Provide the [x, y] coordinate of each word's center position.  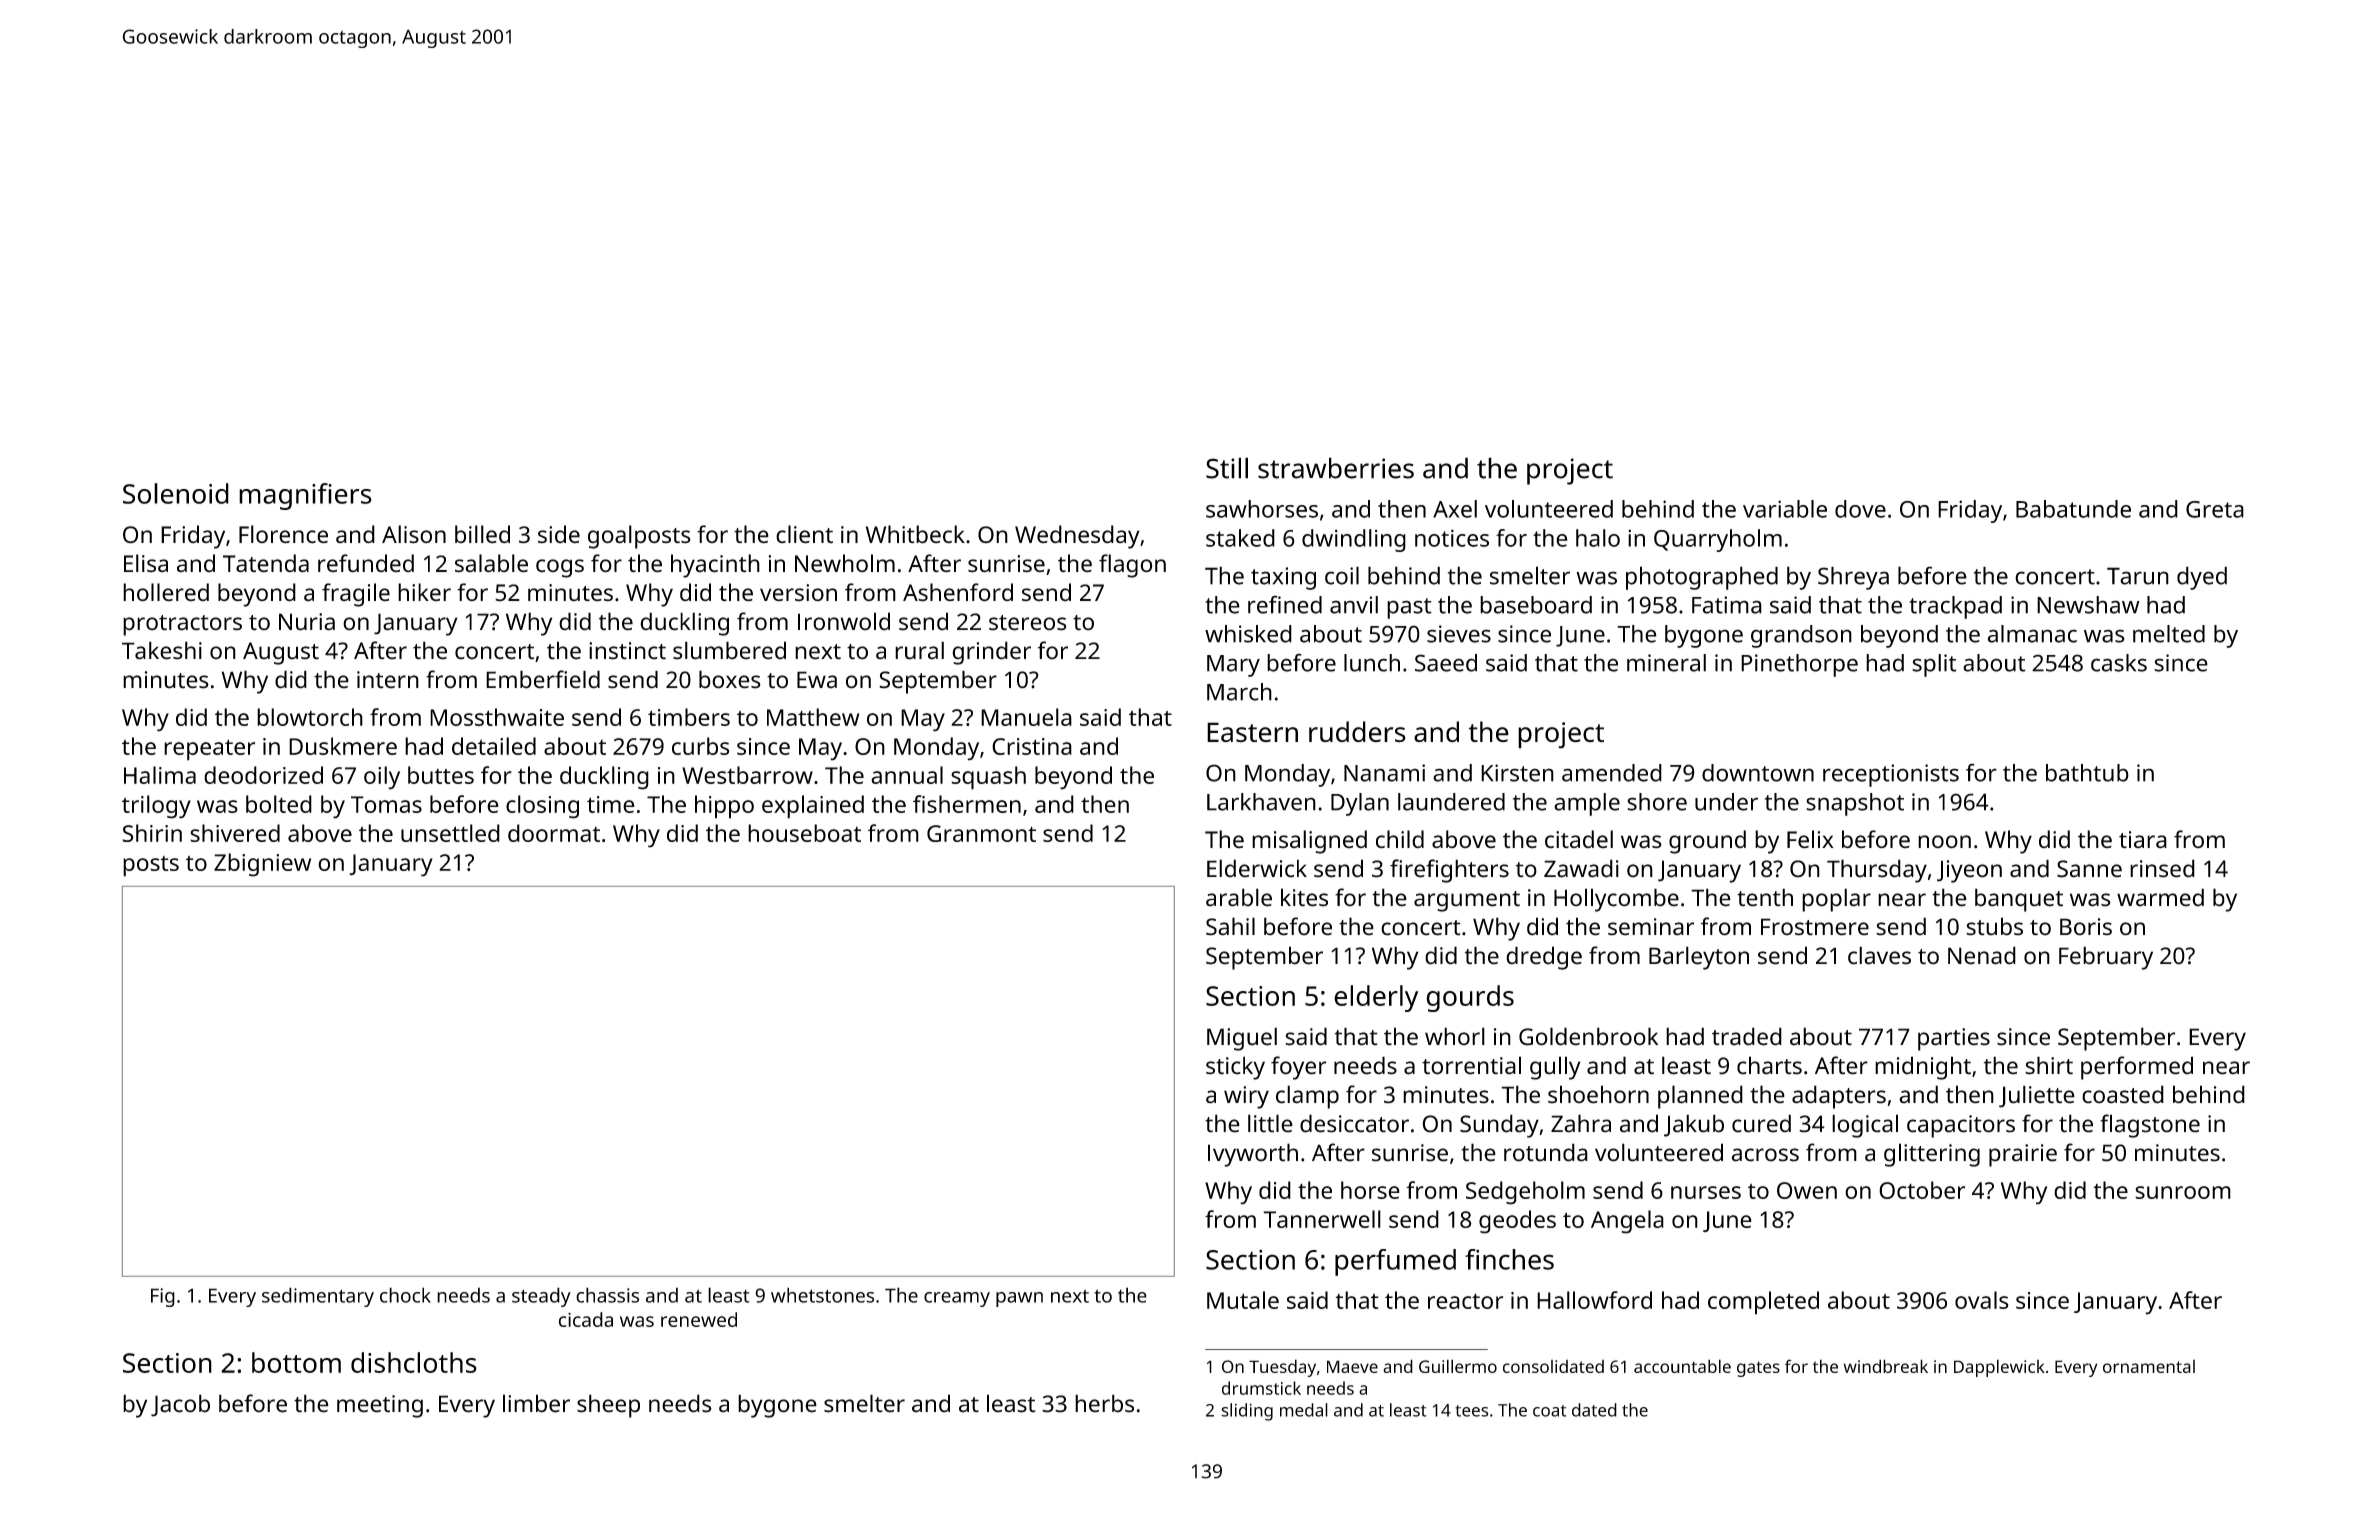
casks [2119, 663]
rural [919, 650]
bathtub [2087, 773]
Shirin [152, 833]
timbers [689, 717]
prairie [2023, 1155]
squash [988, 778]
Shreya [1853, 578]
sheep [608, 1406]
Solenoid [176, 493]
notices [1452, 538]
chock [405, 1295]
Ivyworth [1253, 1155]
